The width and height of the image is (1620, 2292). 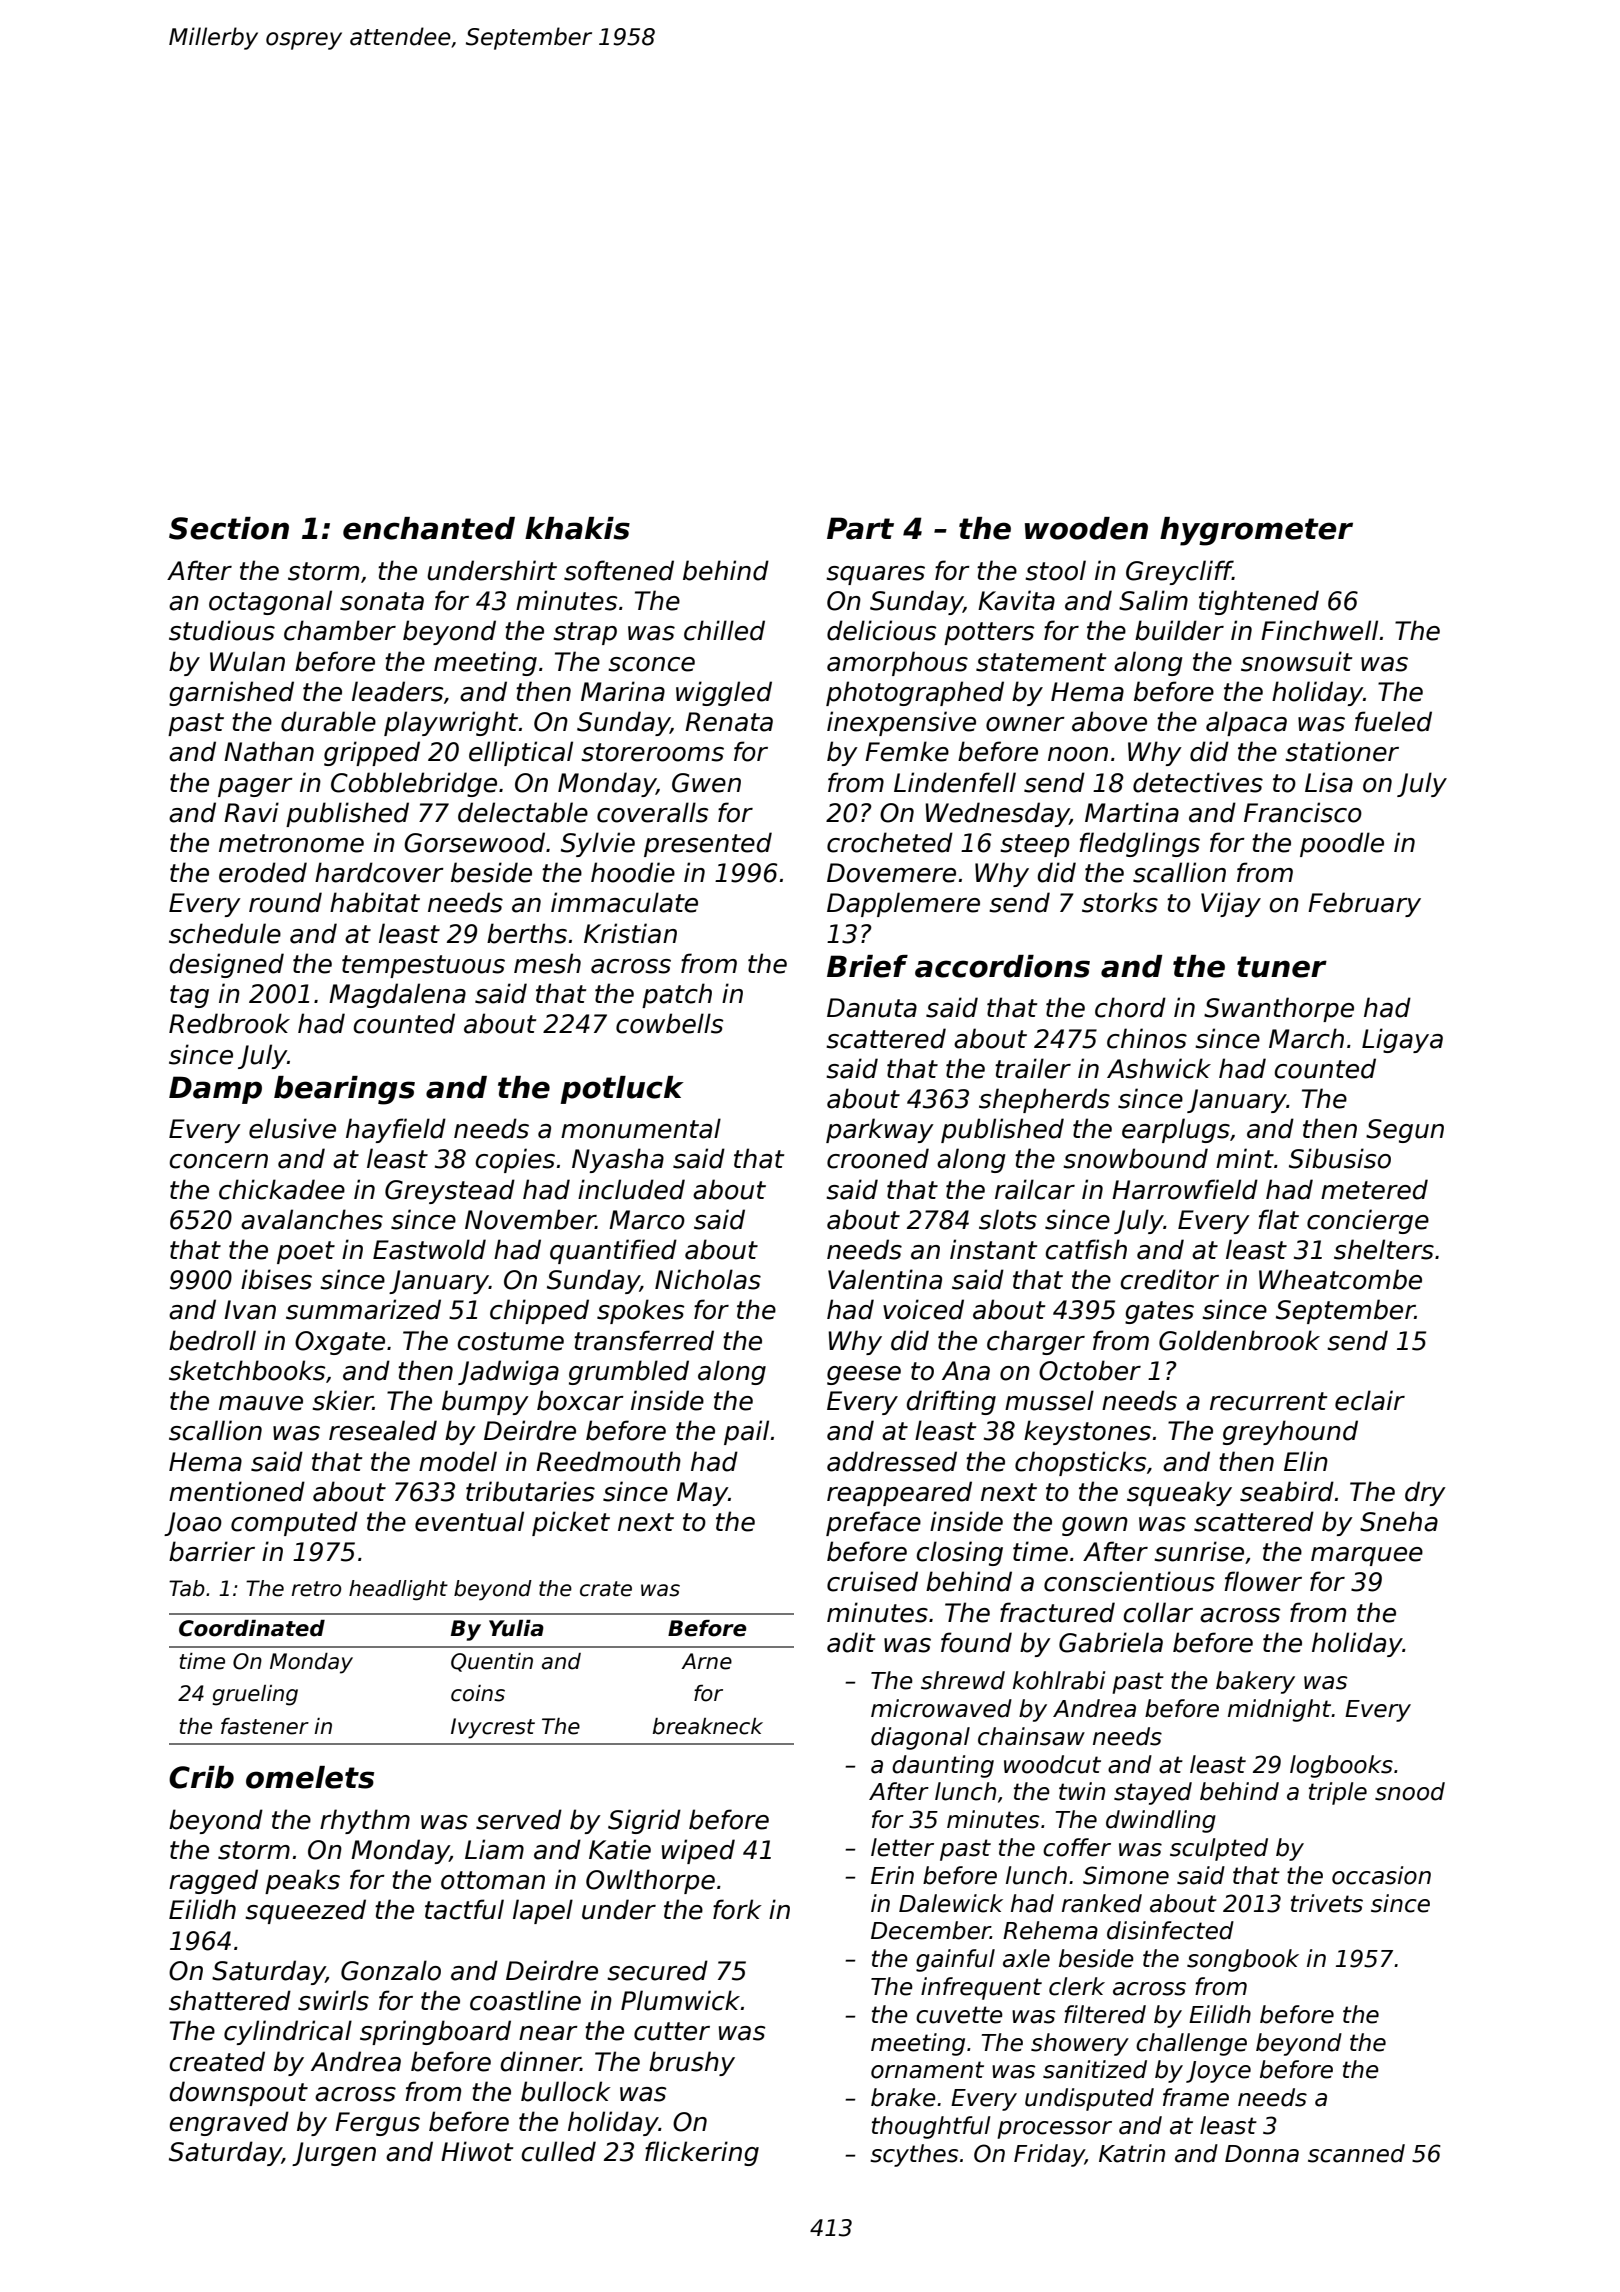 What do you see at coordinates (1319, 630) in the image?
I see `Finchwell` at bounding box center [1319, 630].
